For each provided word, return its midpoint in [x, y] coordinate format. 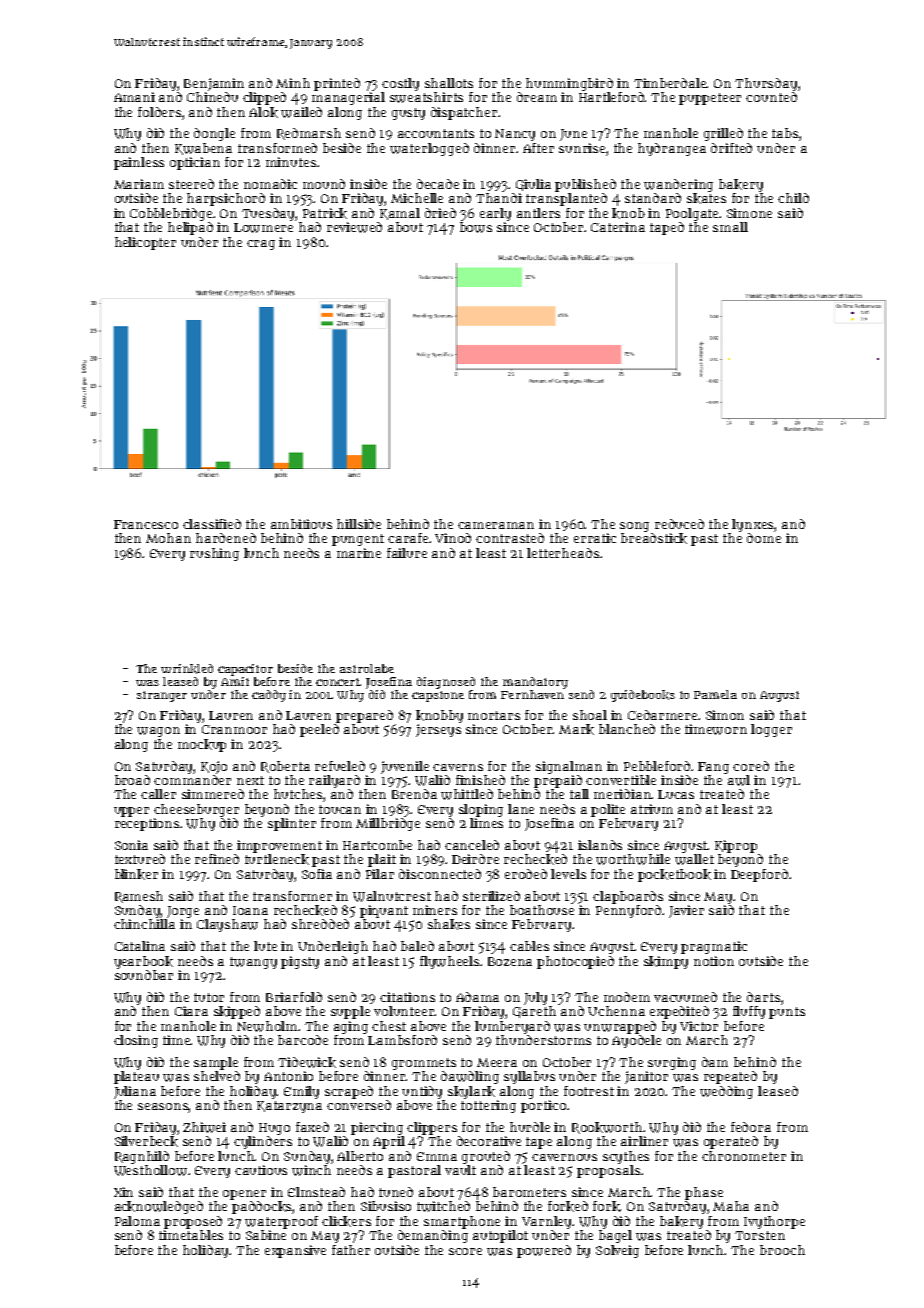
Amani [134, 97]
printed [337, 84]
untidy [422, 1092]
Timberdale [670, 83]
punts [787, 1013]
